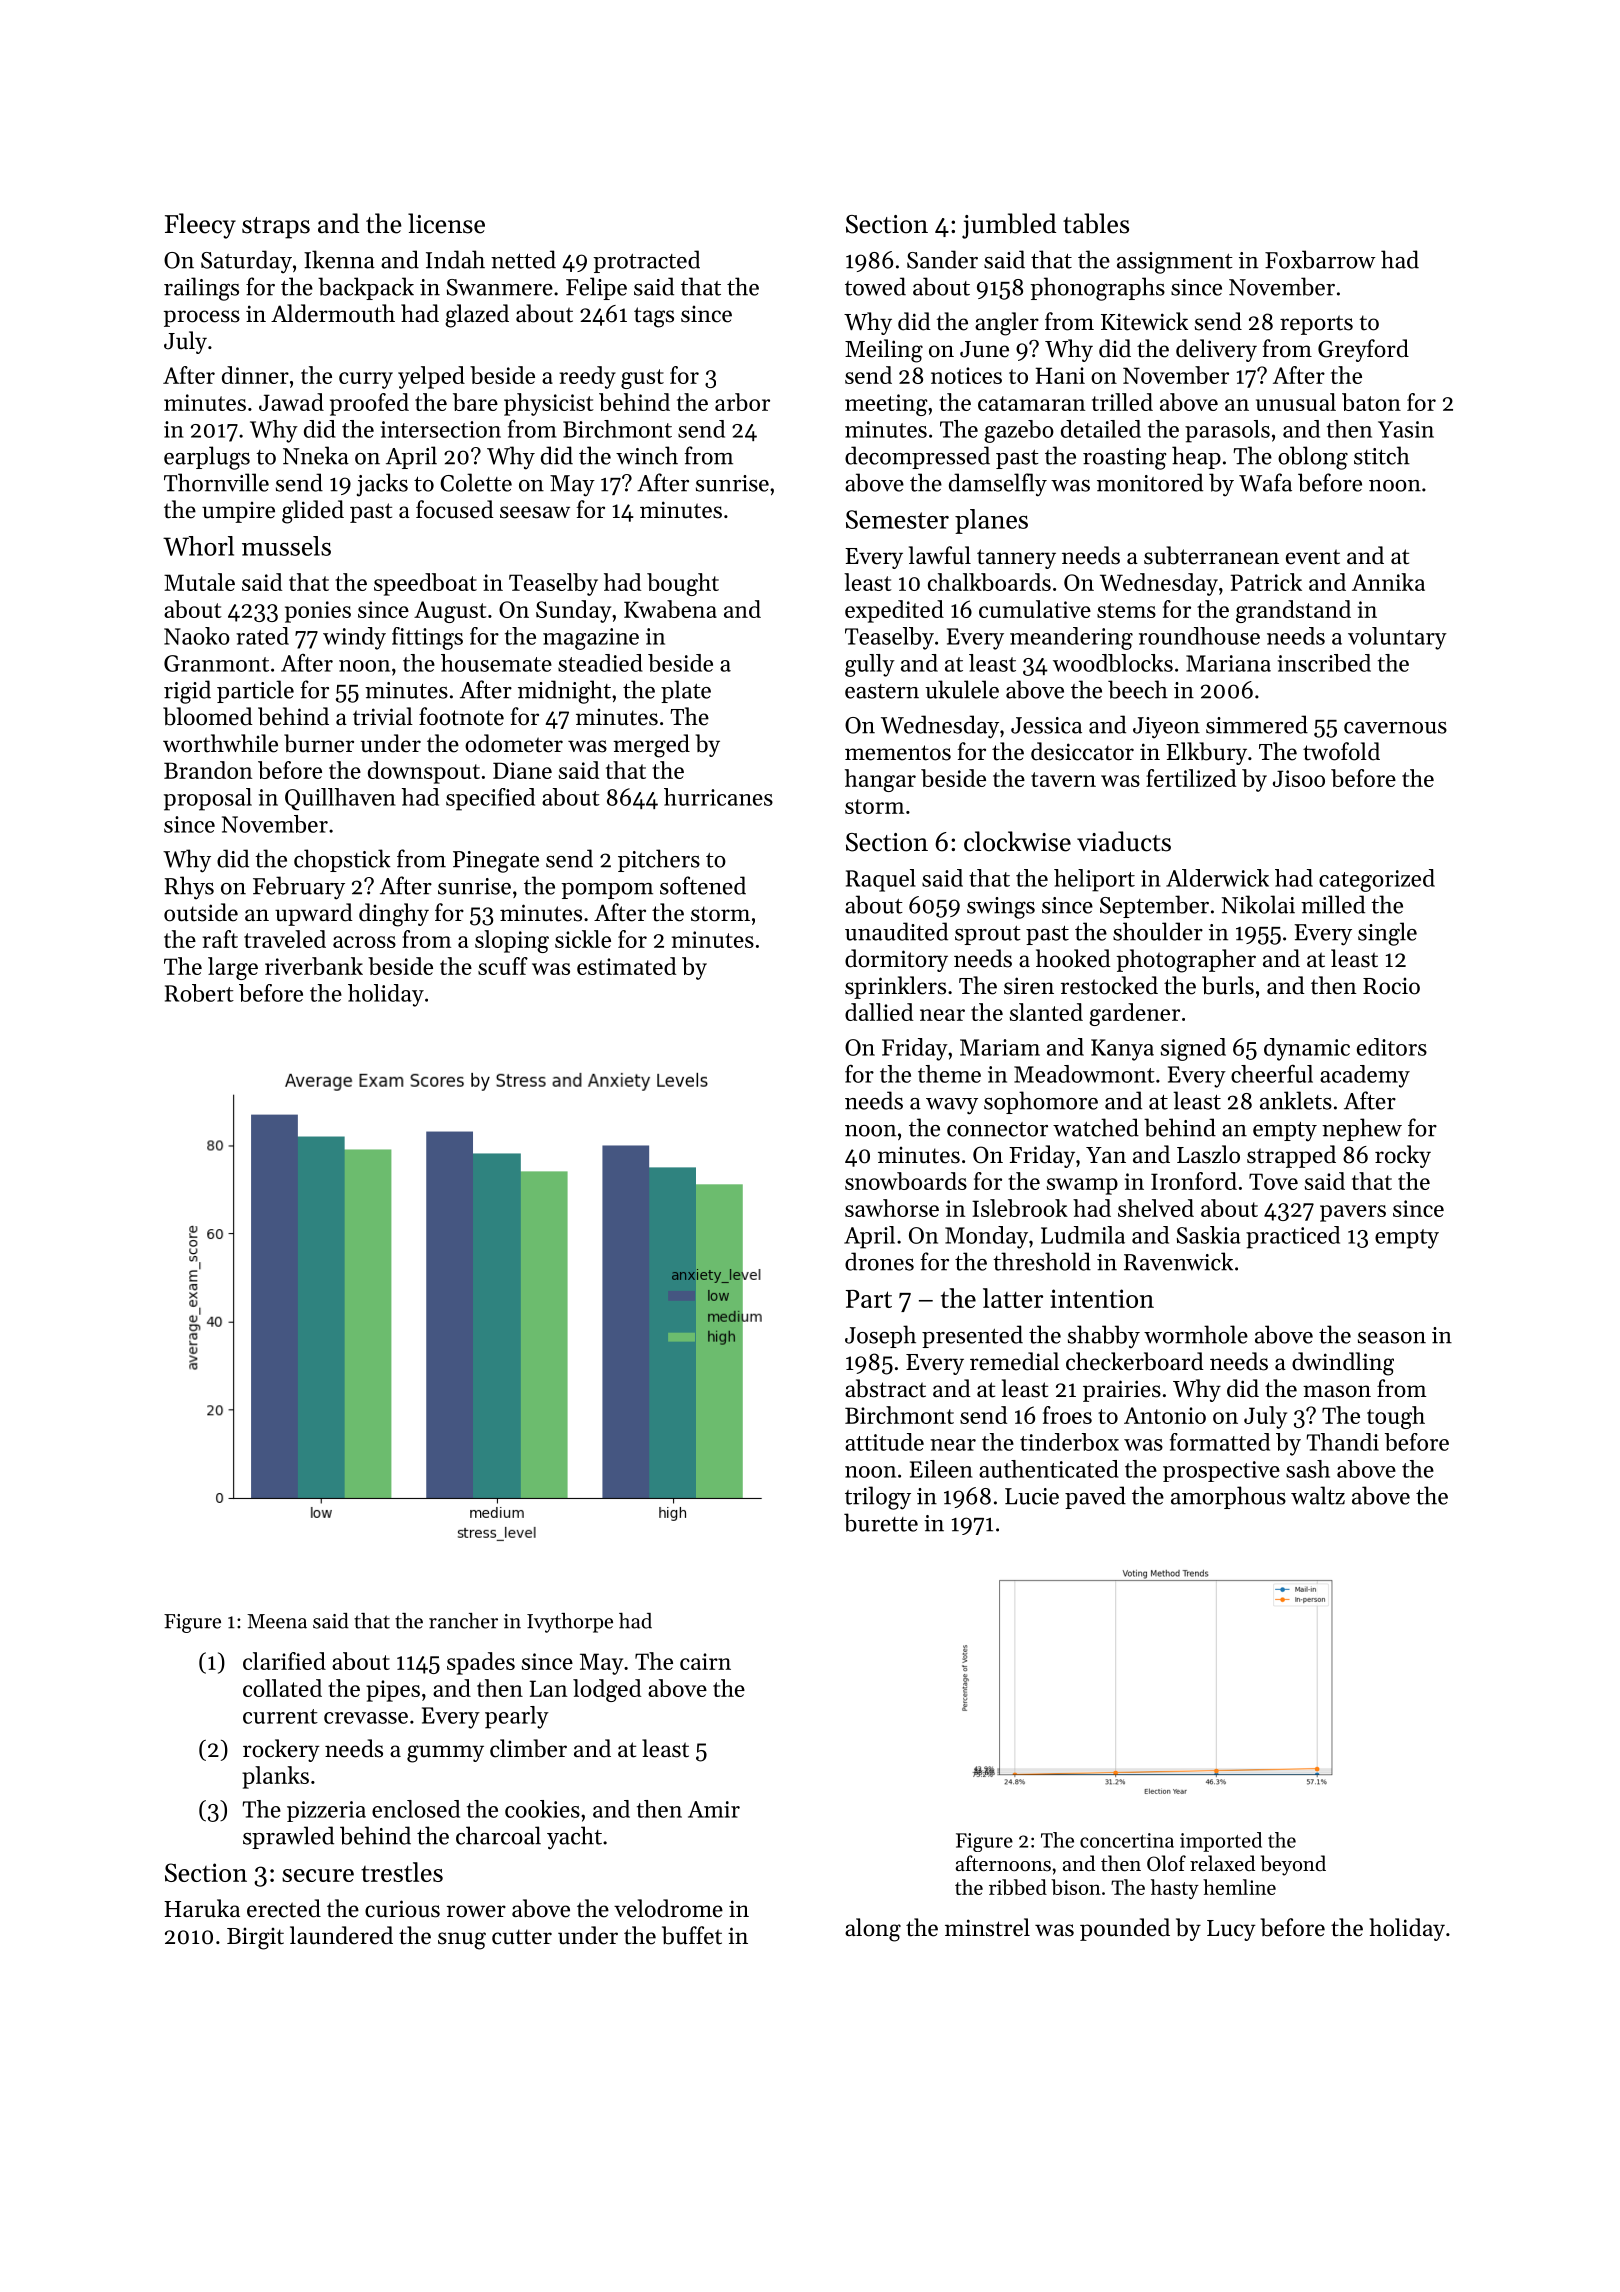  What do you see at coordinates (1320, 259) in the image?
I see `Foxbarrow` at bounding box center [1320, 259].
